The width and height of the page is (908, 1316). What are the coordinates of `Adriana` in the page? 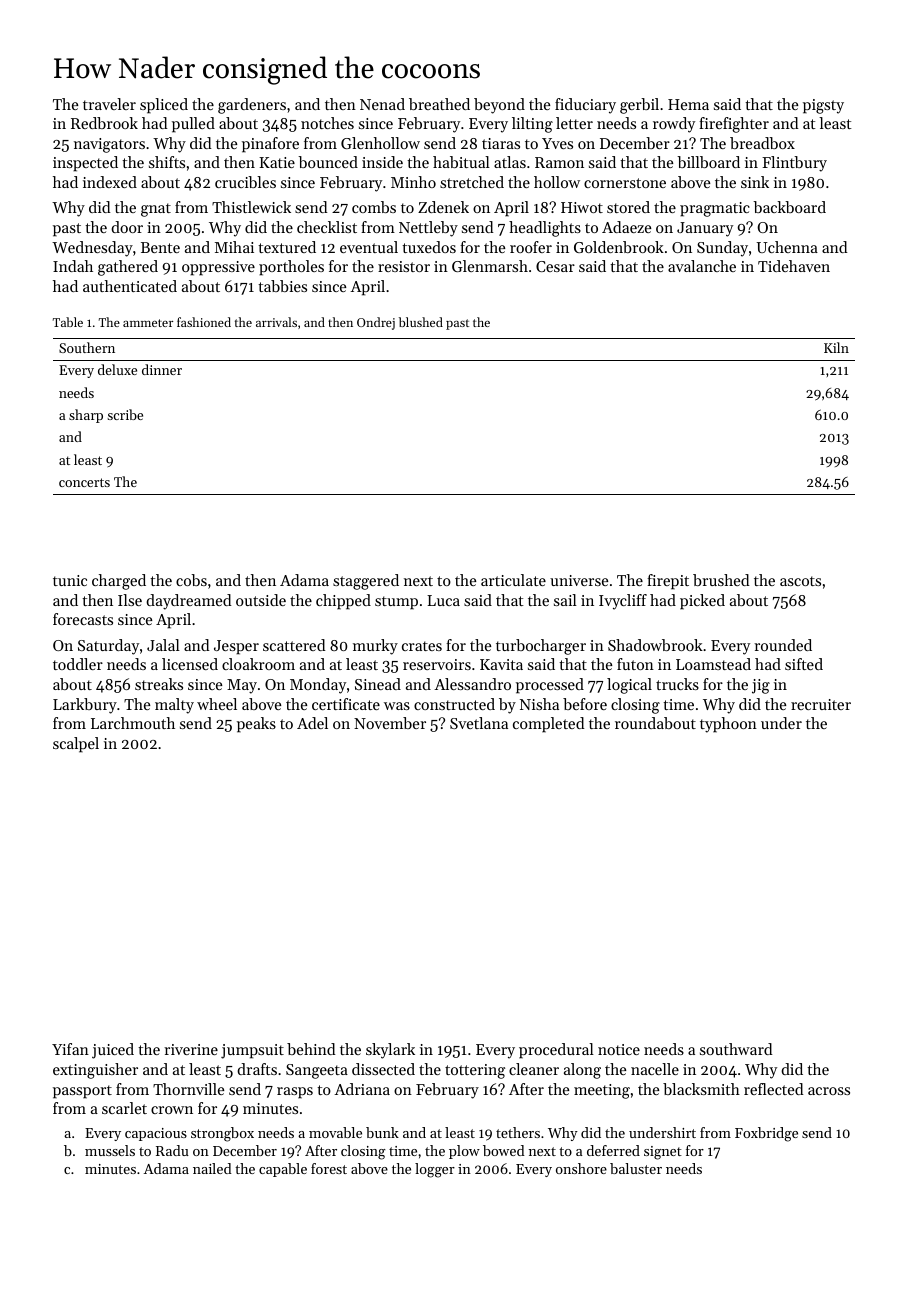 It's located at (362, 1089).
